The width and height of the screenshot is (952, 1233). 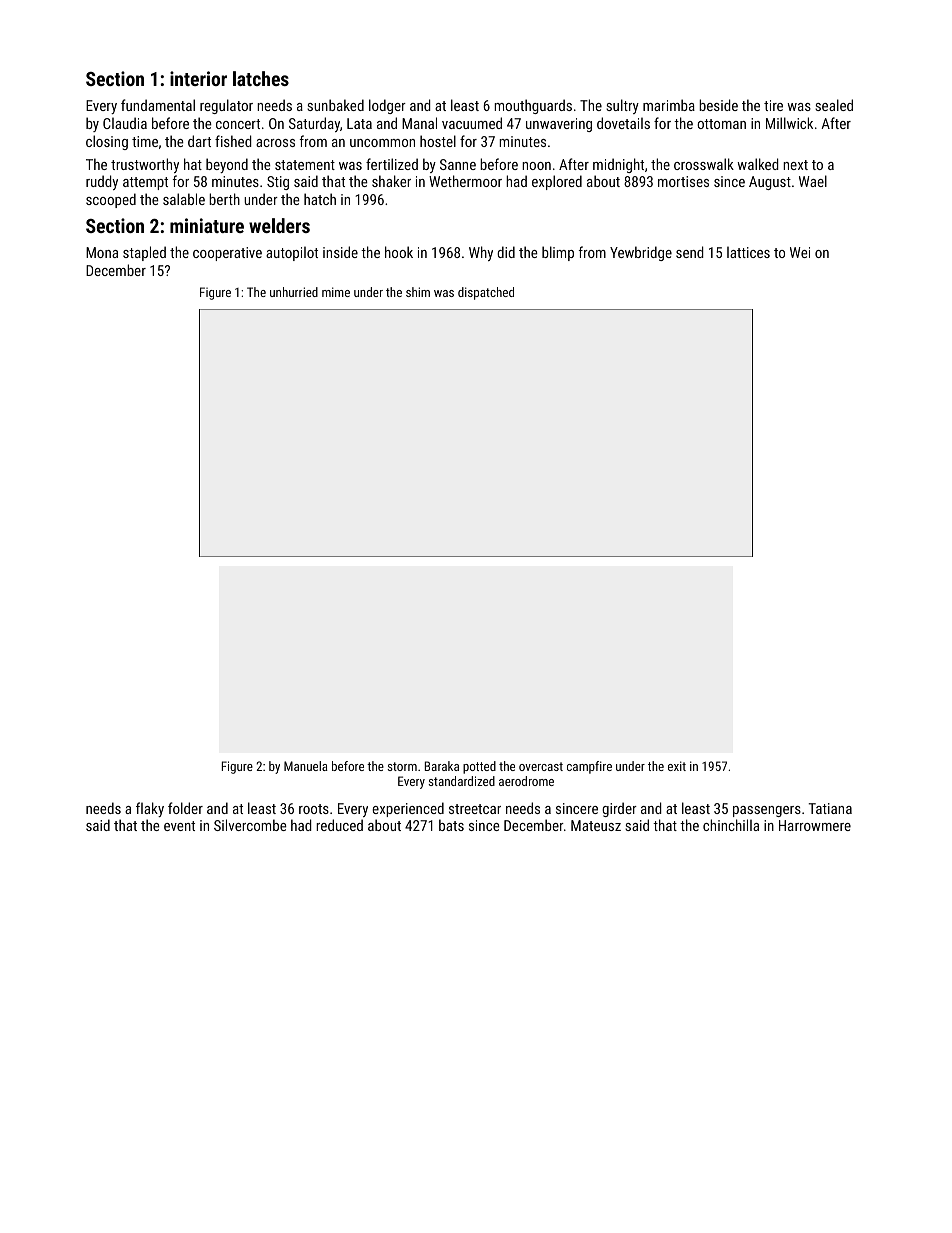 What do you see at coordinates (306, 766) in the screenshot?
I see `Manuela` at bounding box center [306, 766].
